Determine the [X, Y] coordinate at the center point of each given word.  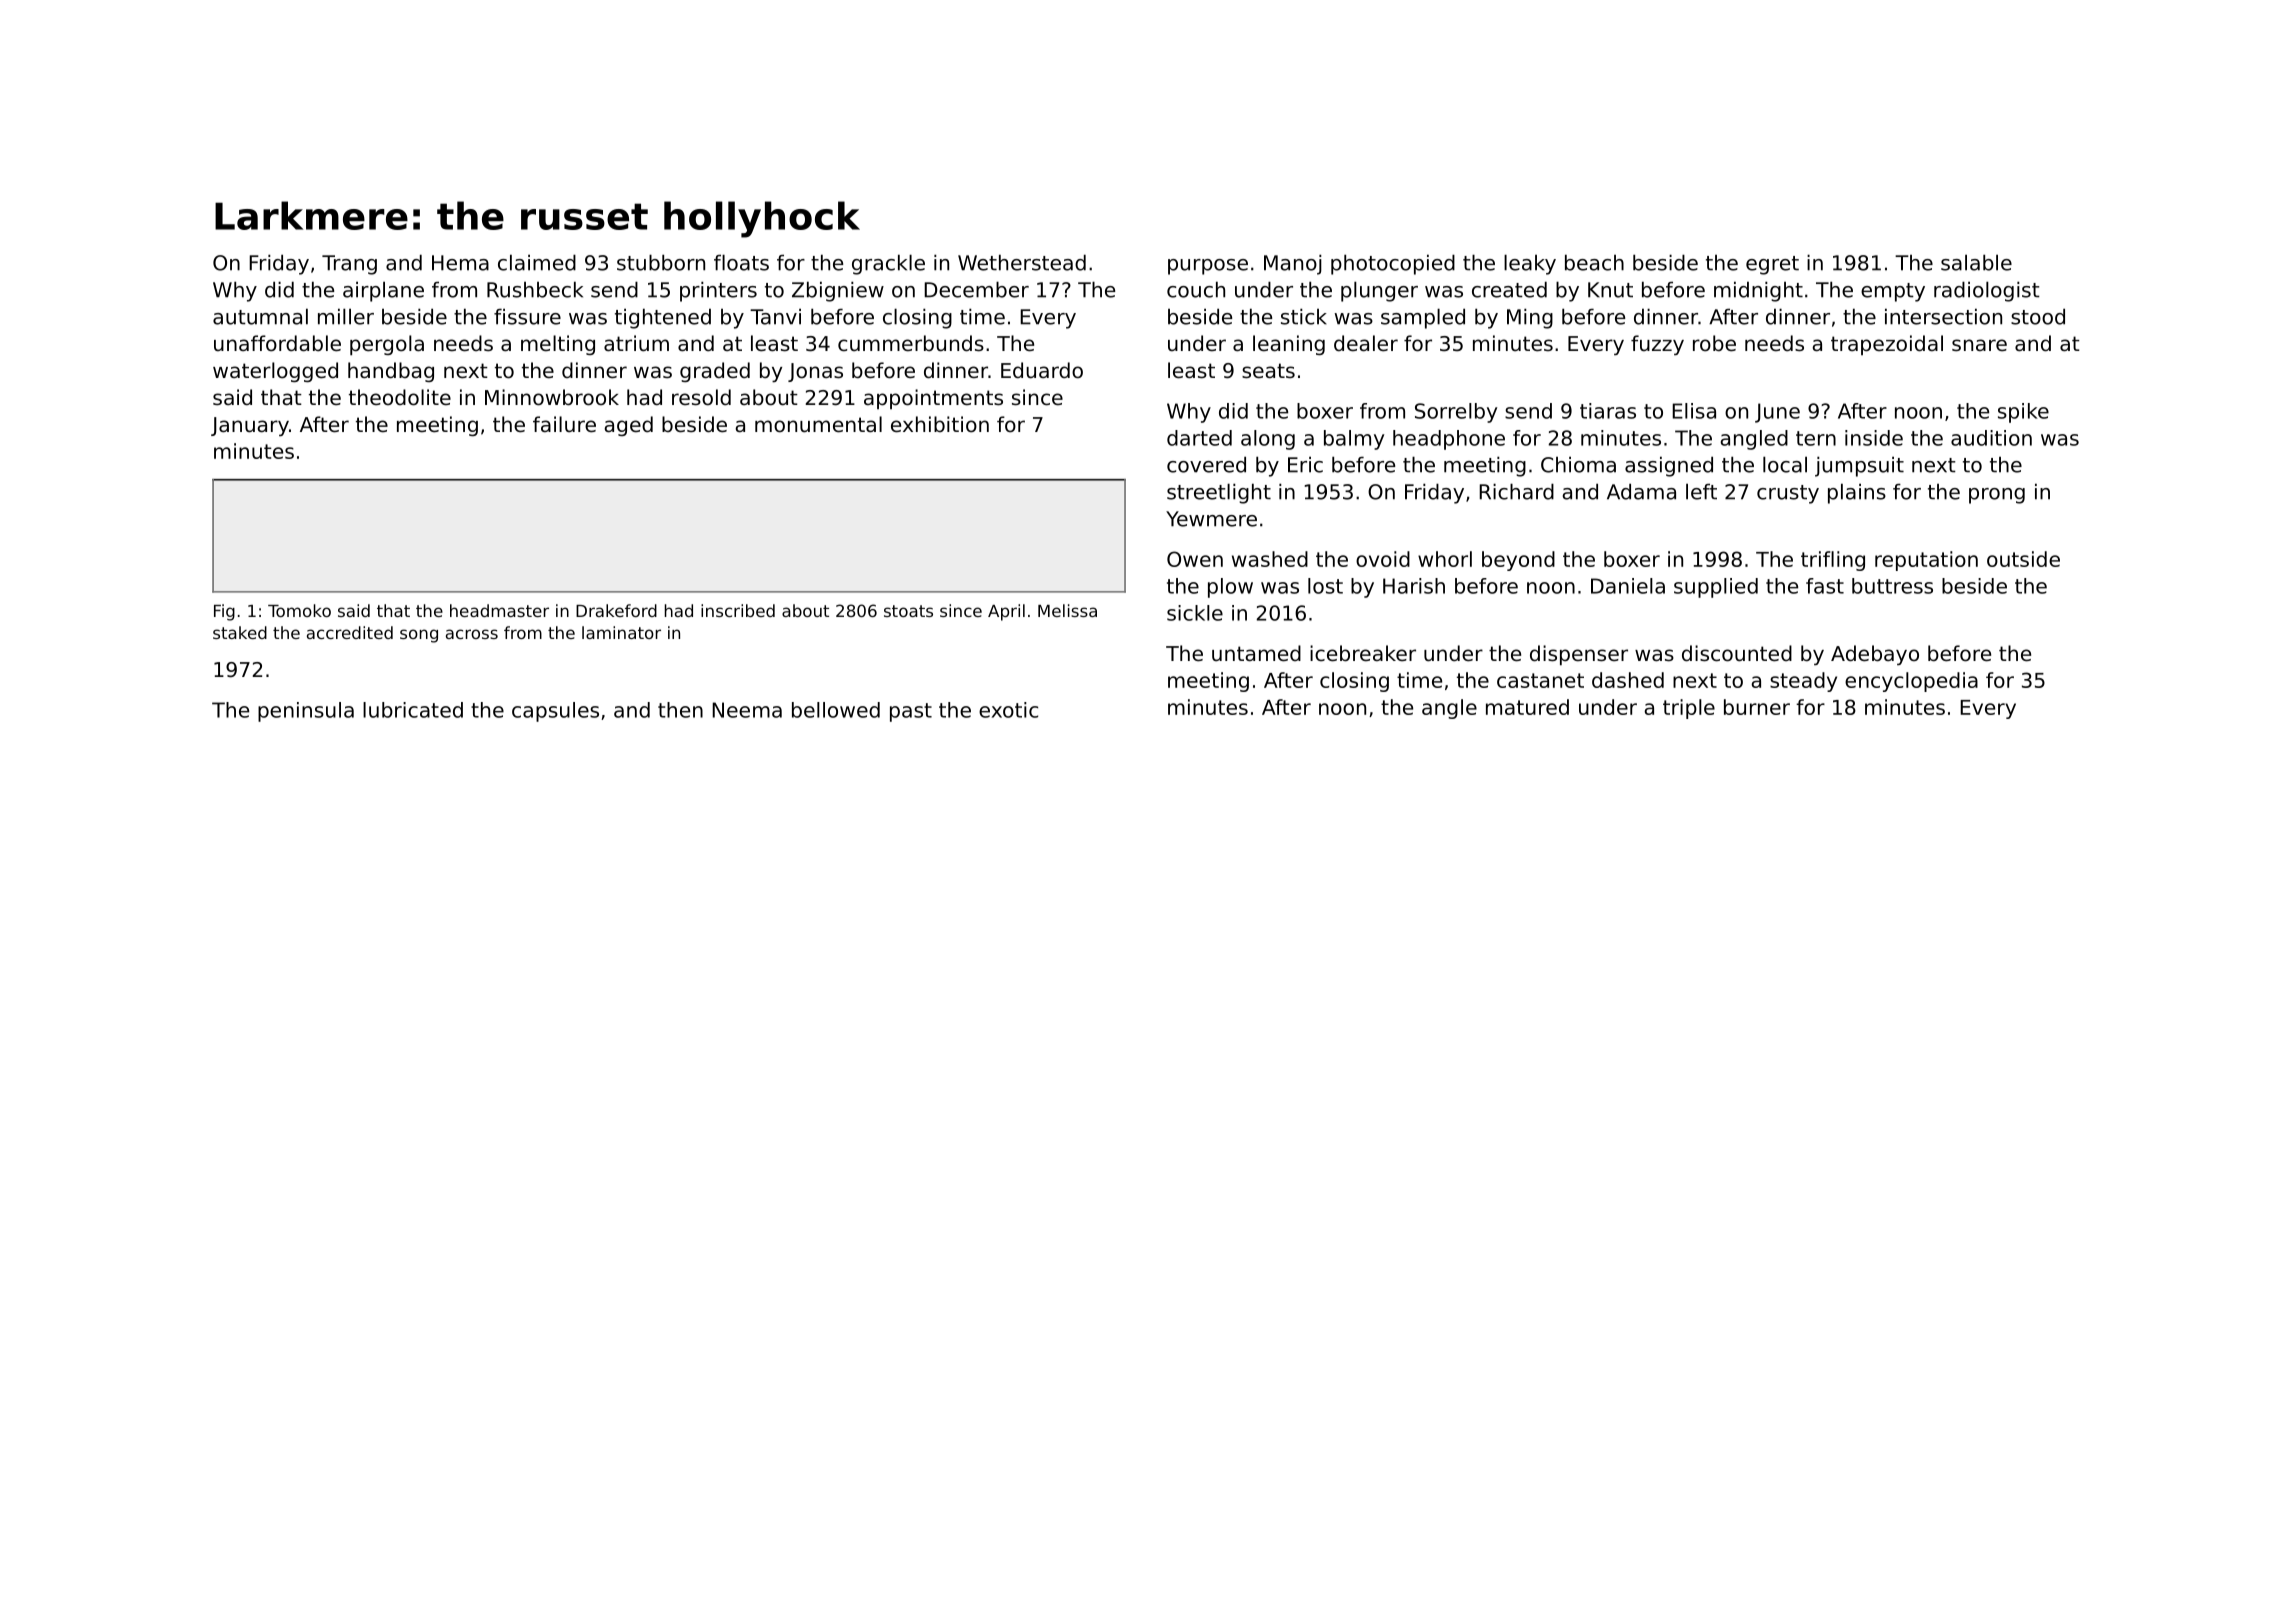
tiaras [1608, 411]
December [976, 289]
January [250, 426]
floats [741, 262]
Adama [1641, 491]
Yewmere [1211, 519]
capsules [555, 712]
